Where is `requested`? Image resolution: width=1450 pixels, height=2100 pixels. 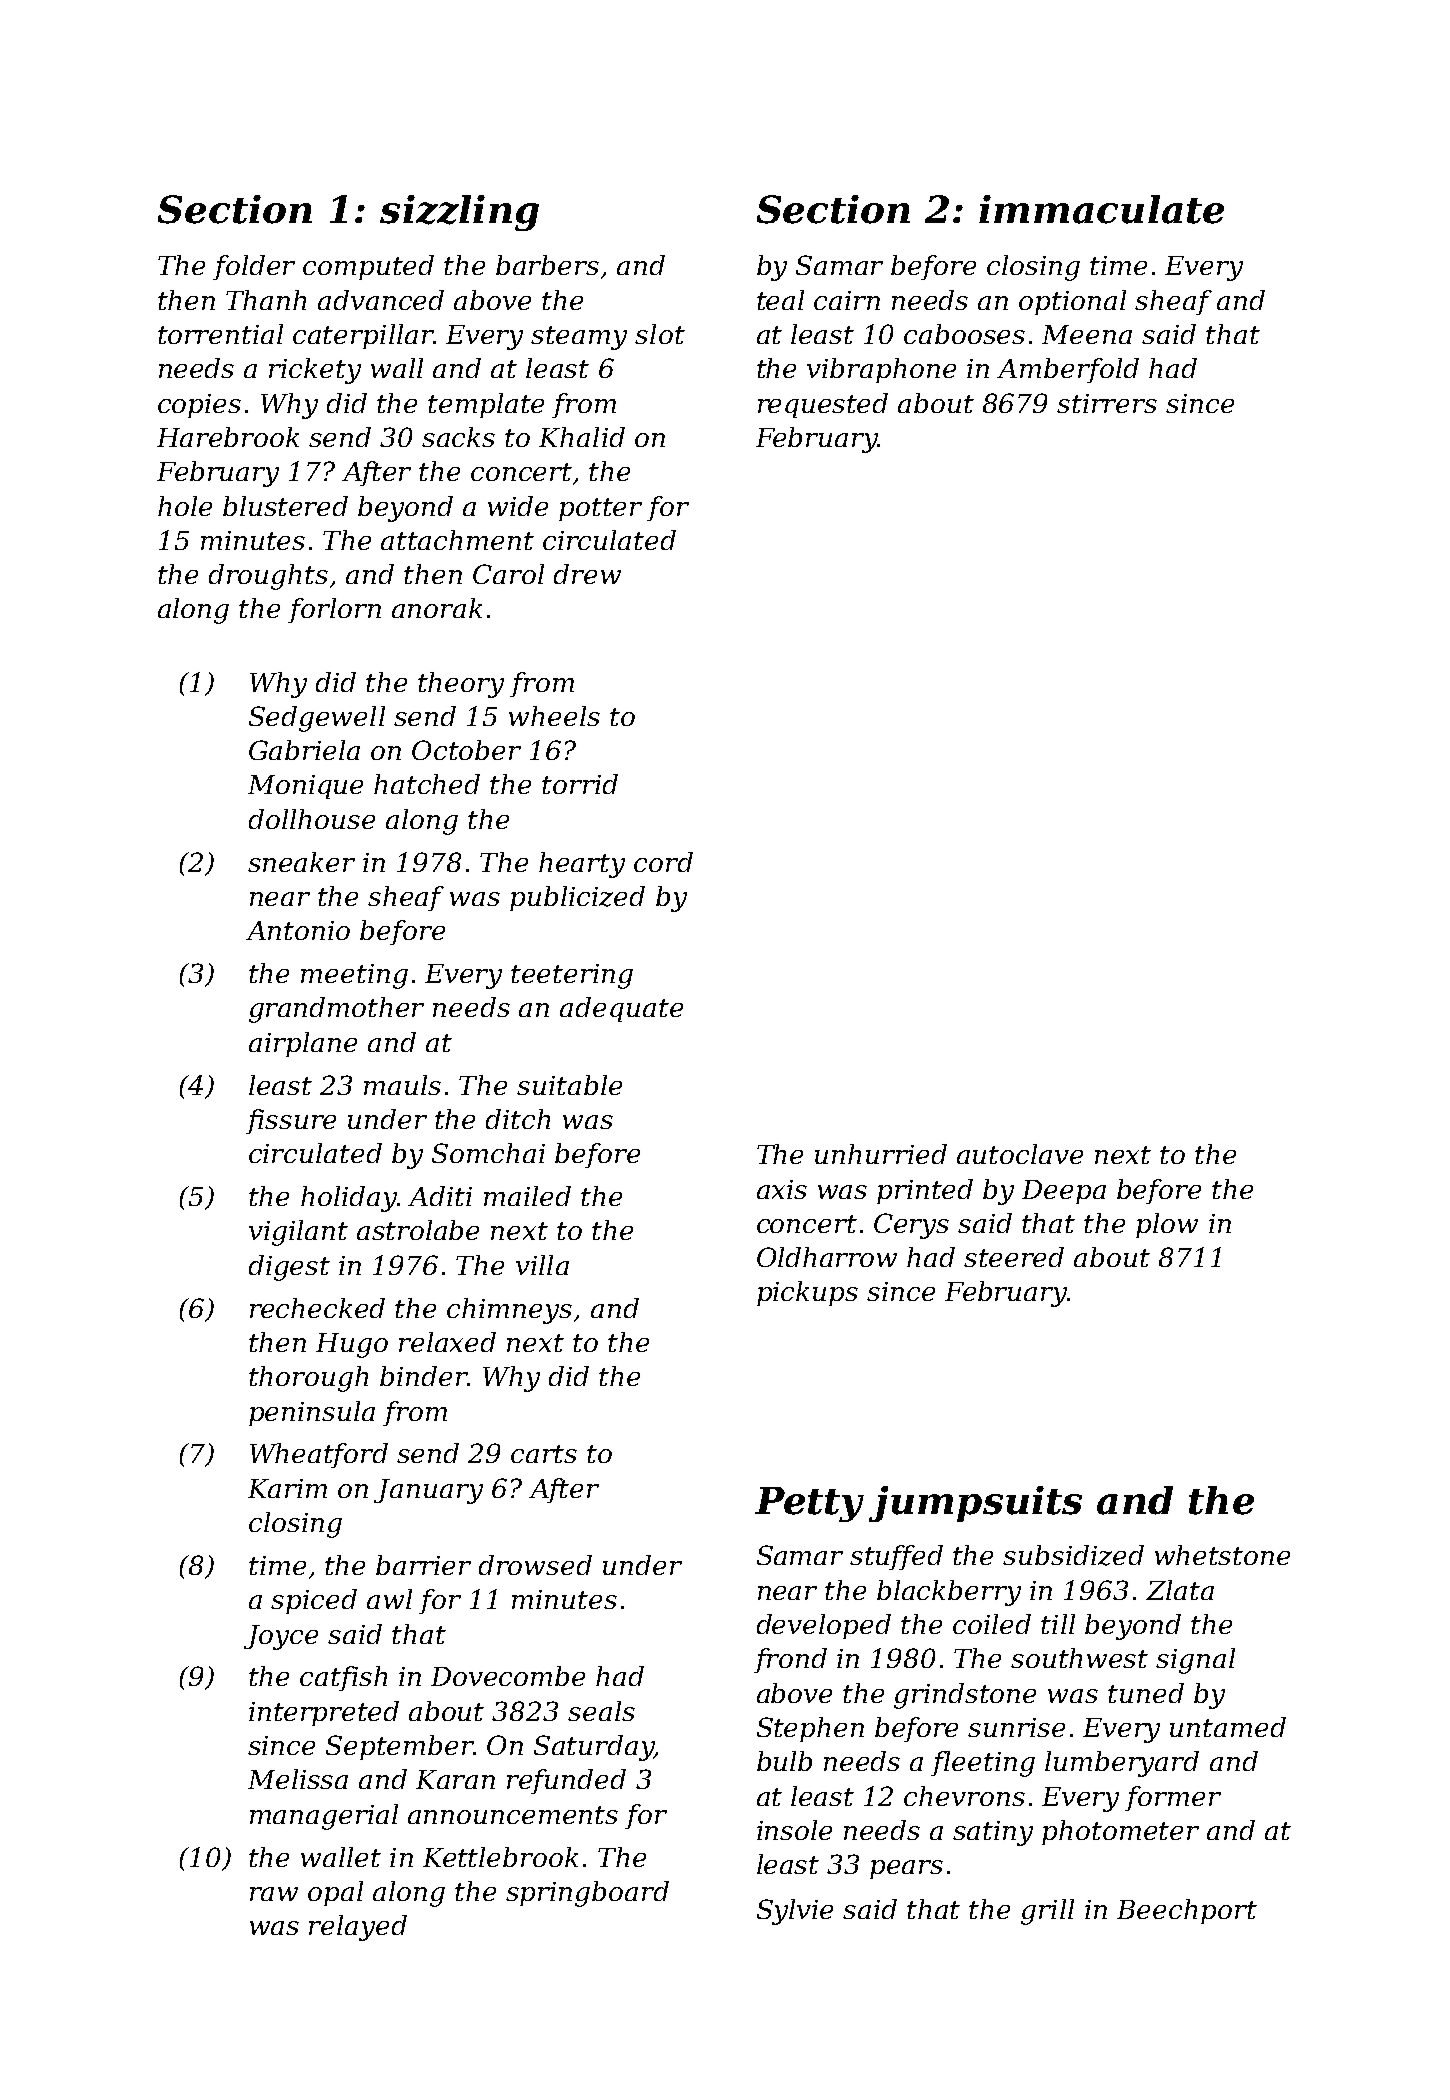 requested is located at coordinates (823, 405).
